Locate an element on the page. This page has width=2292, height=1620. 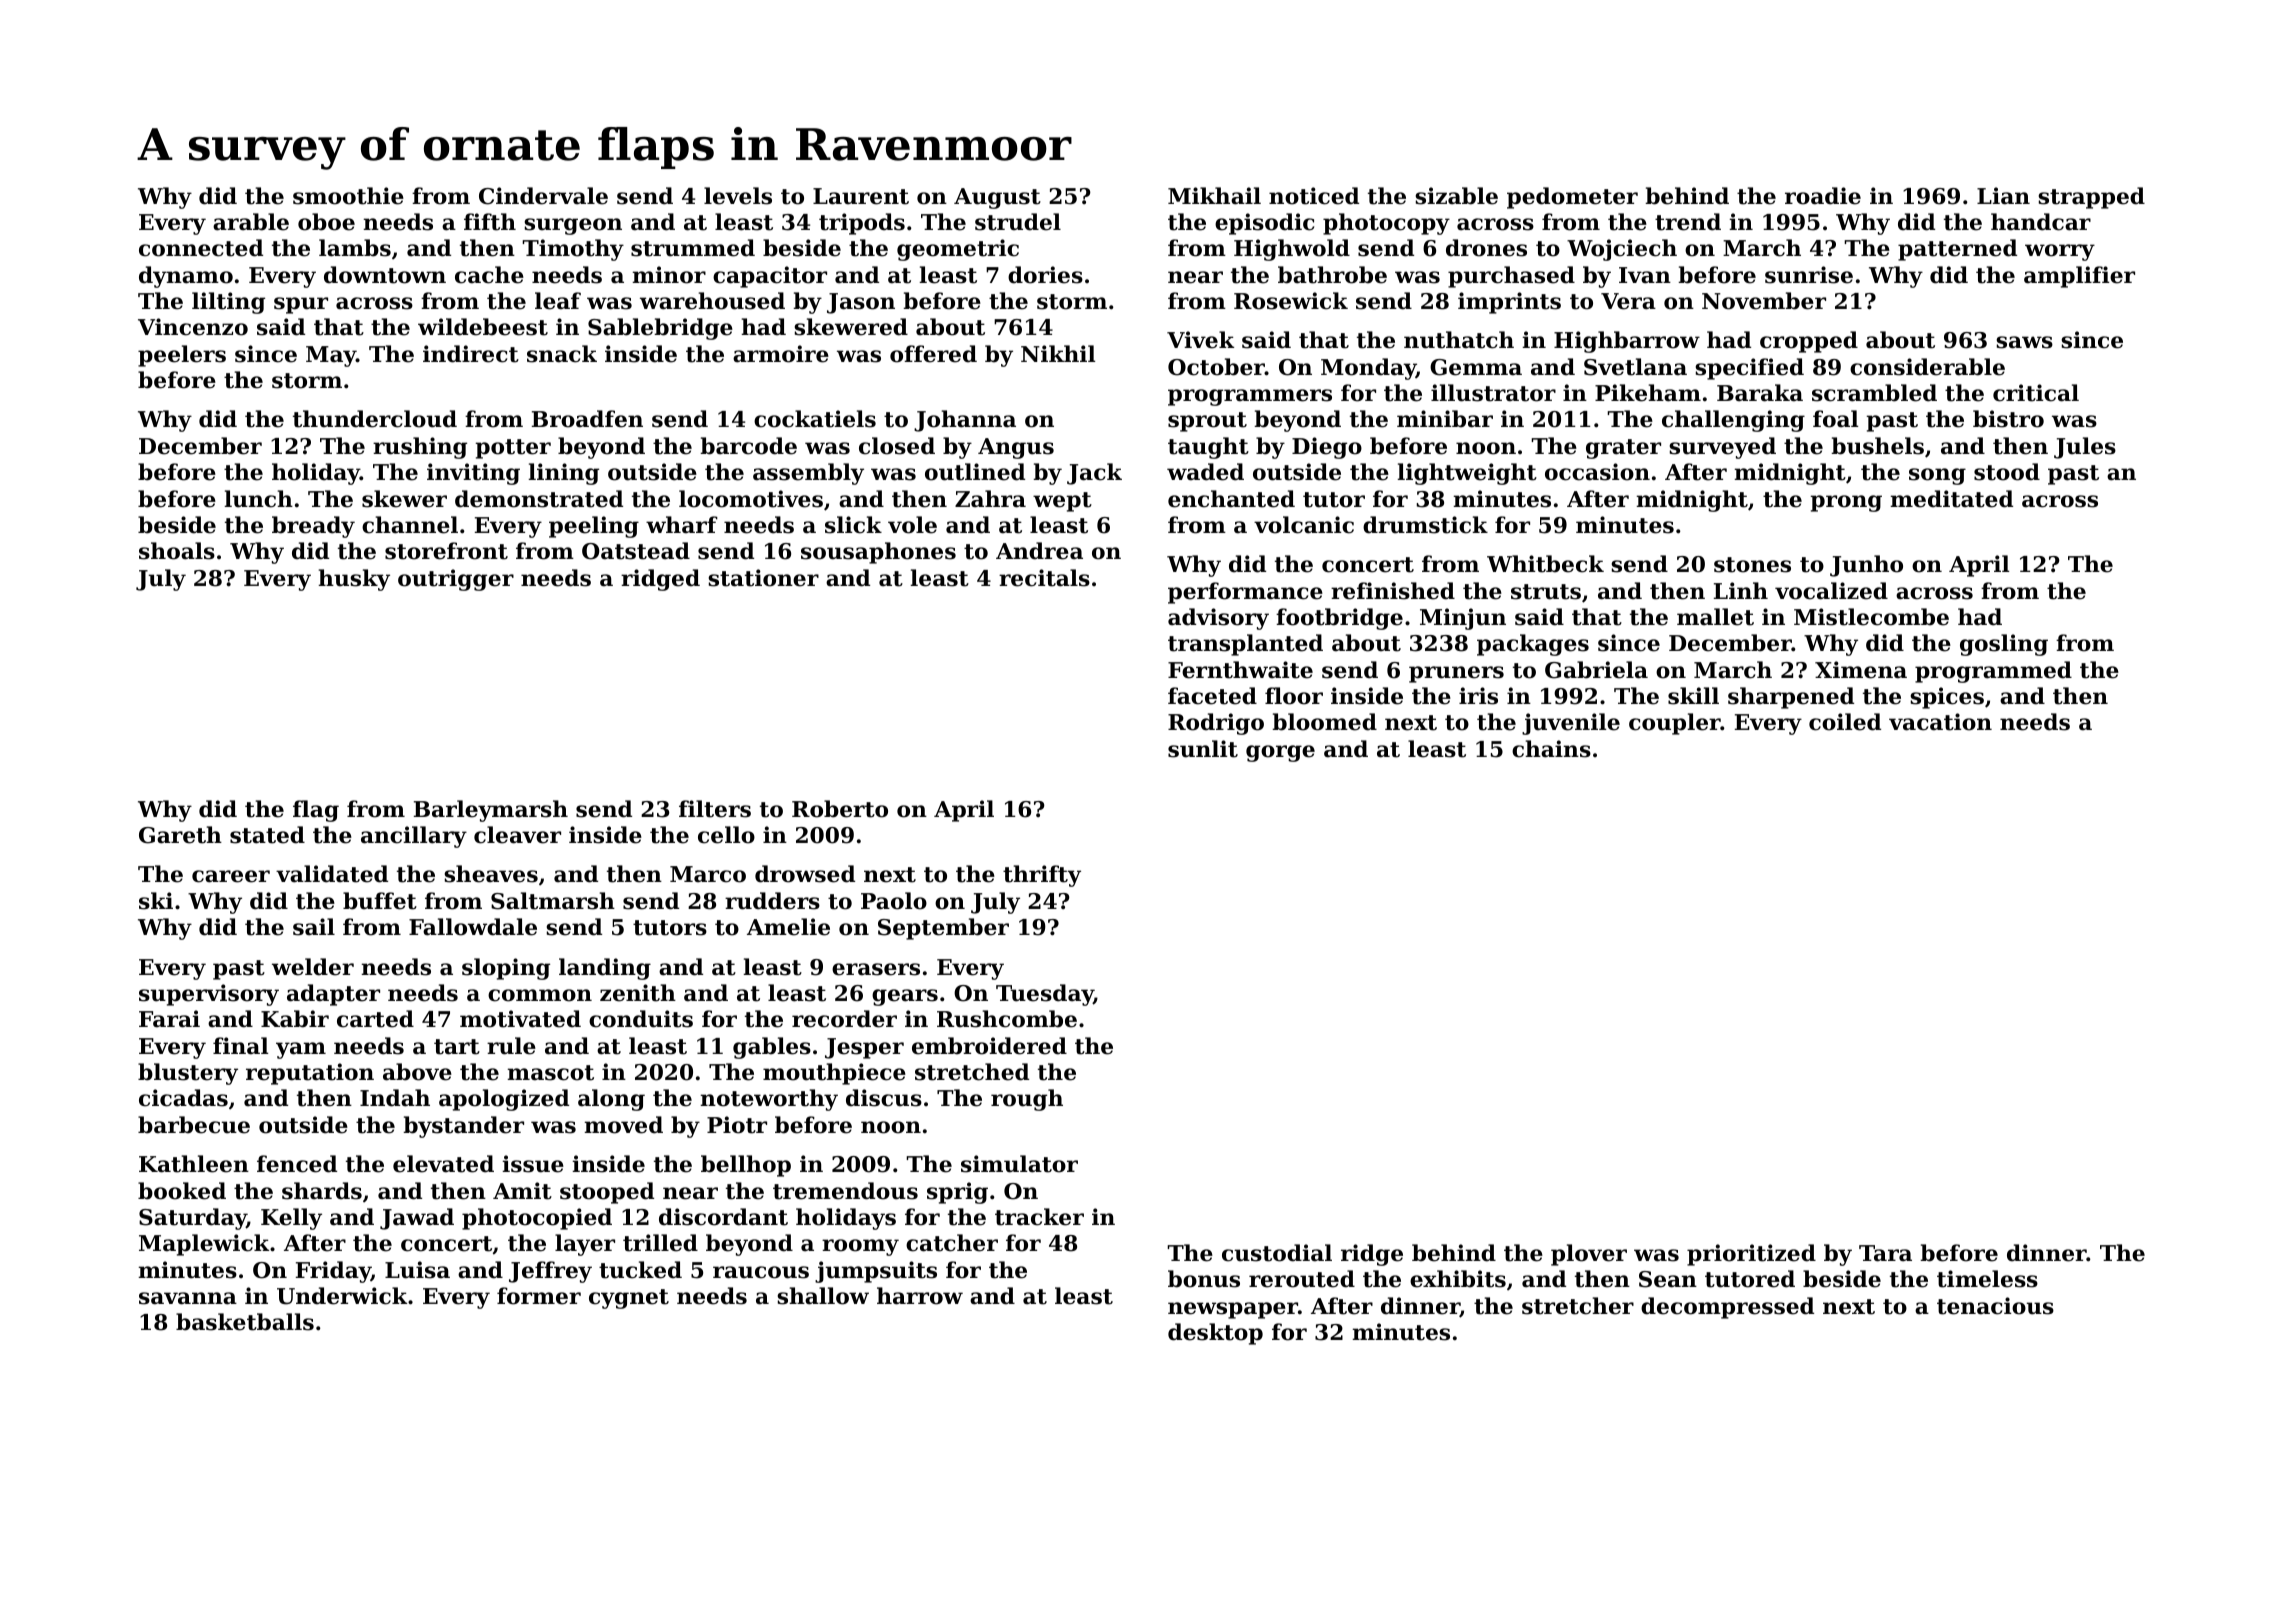
connected is located at coordinates (201, 248).
